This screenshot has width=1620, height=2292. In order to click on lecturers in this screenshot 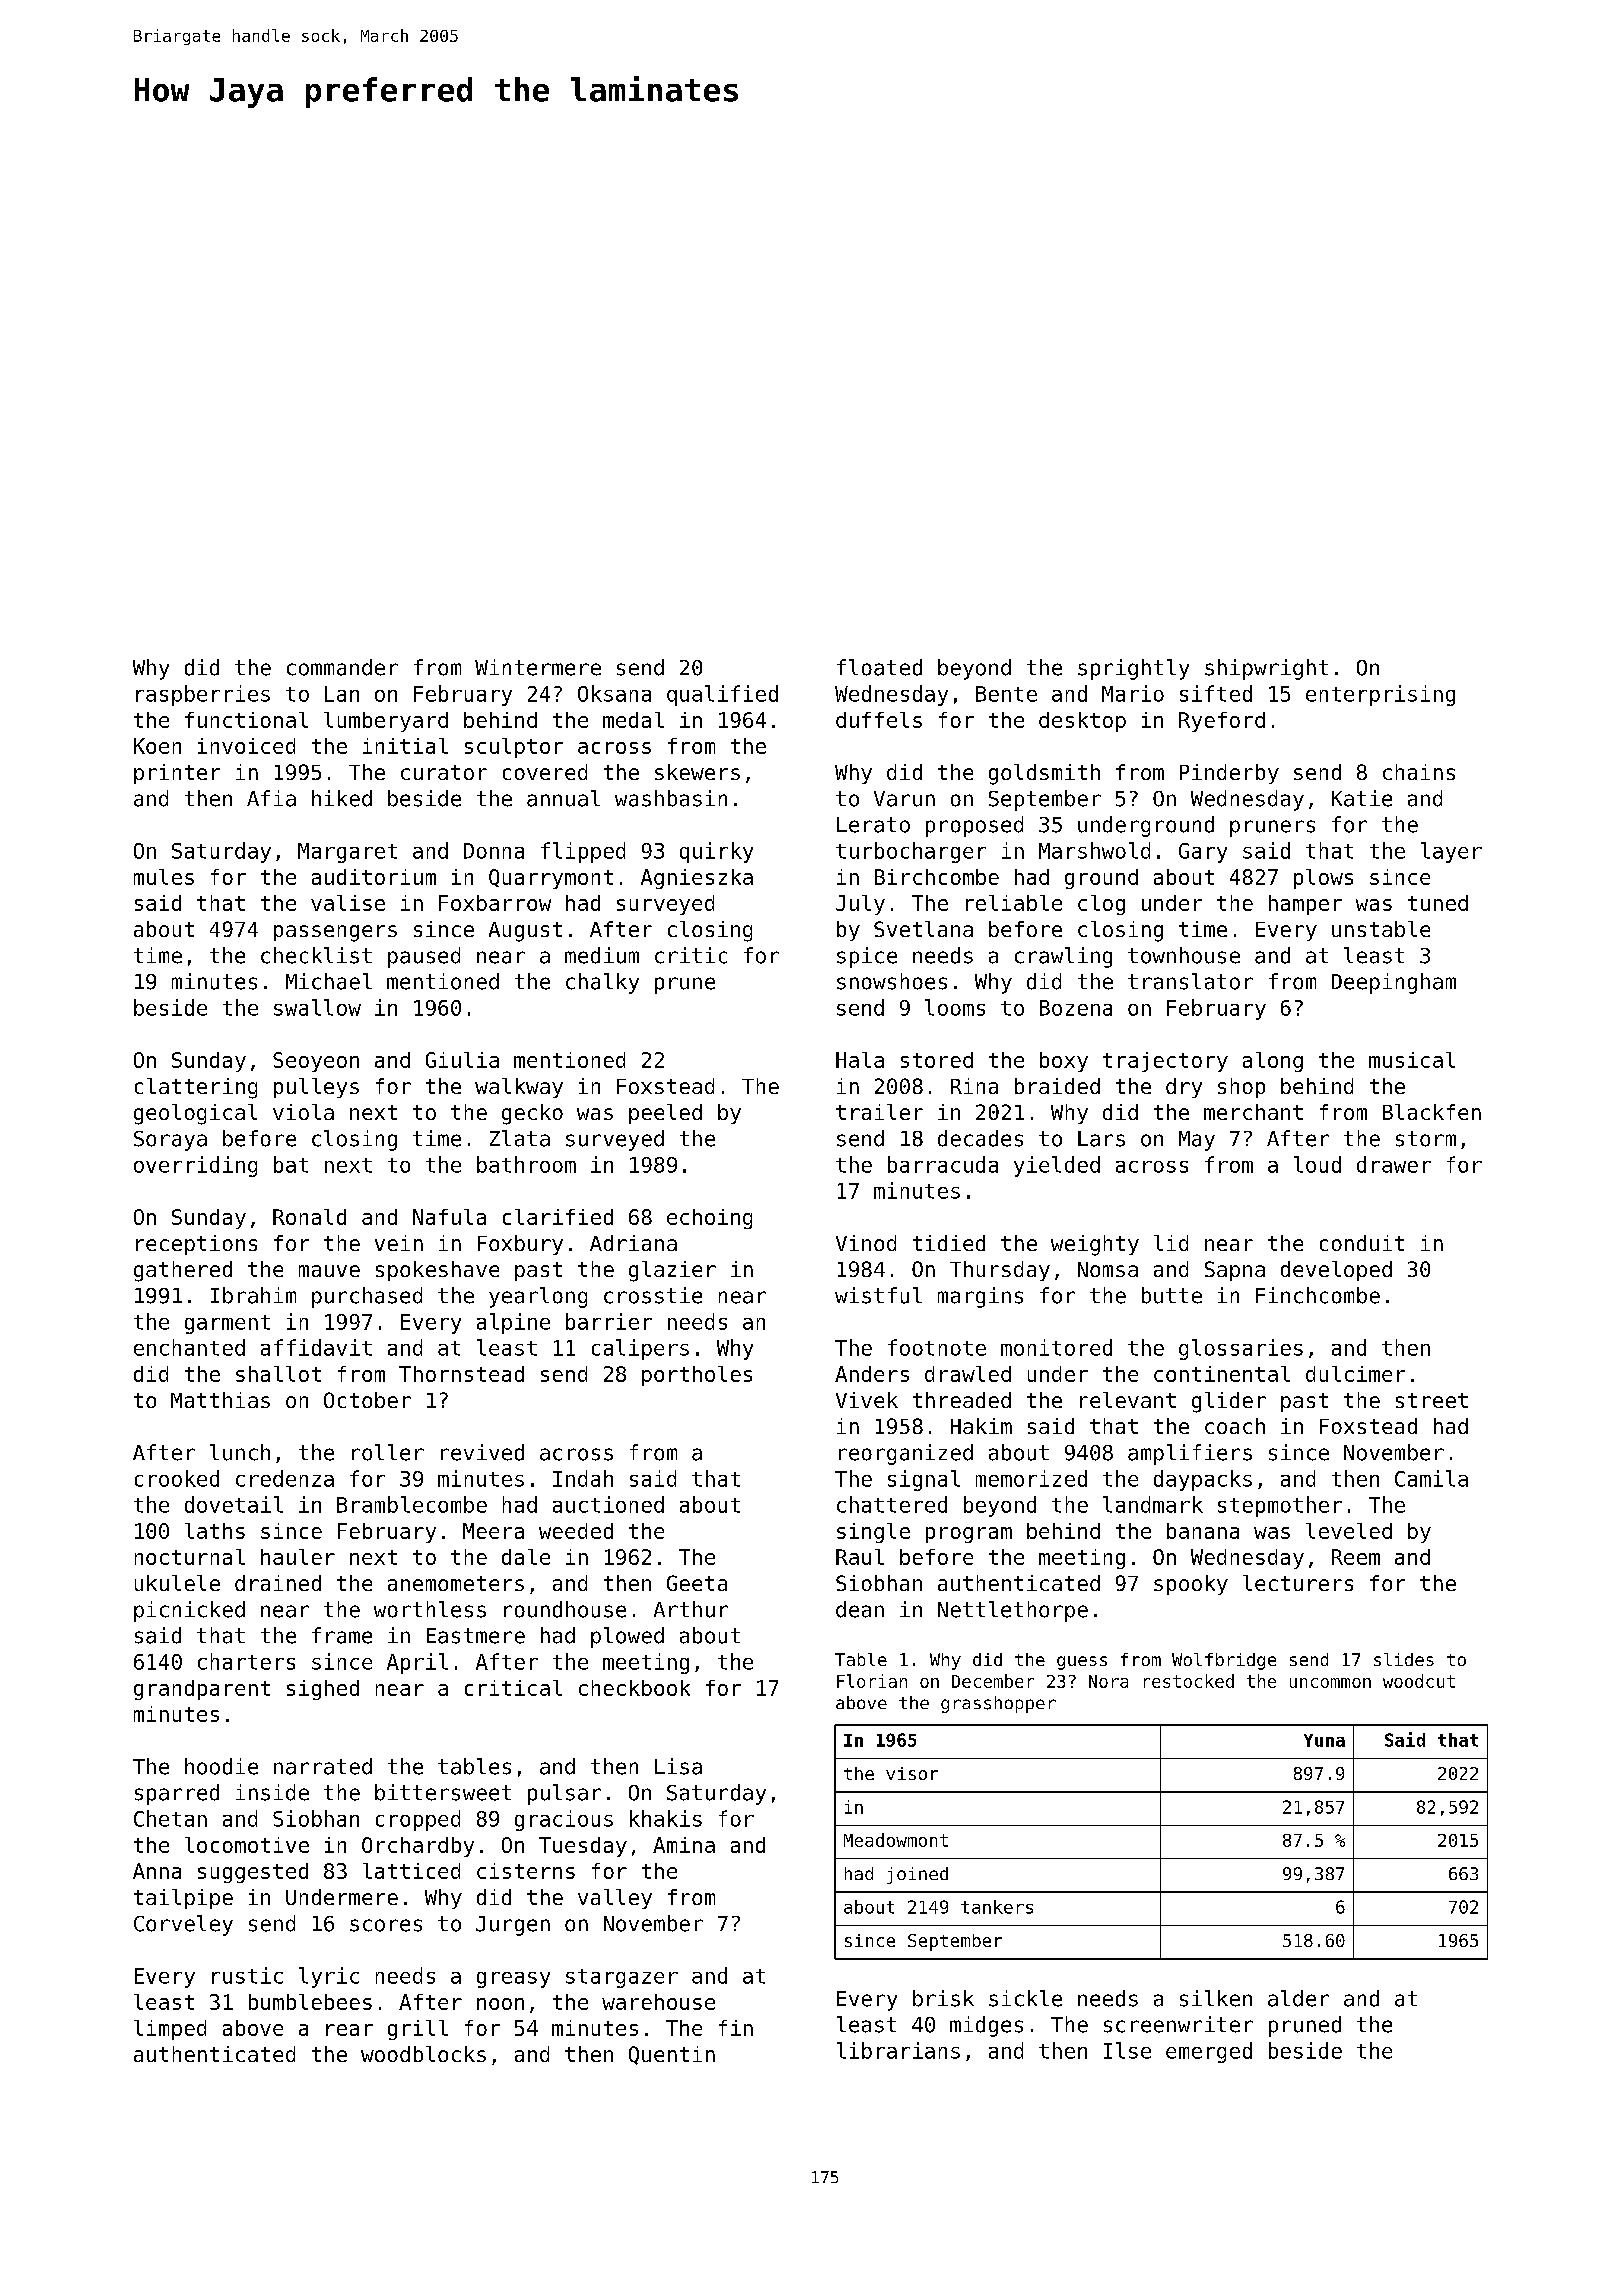, I will do `click(1298, 1583)`.
